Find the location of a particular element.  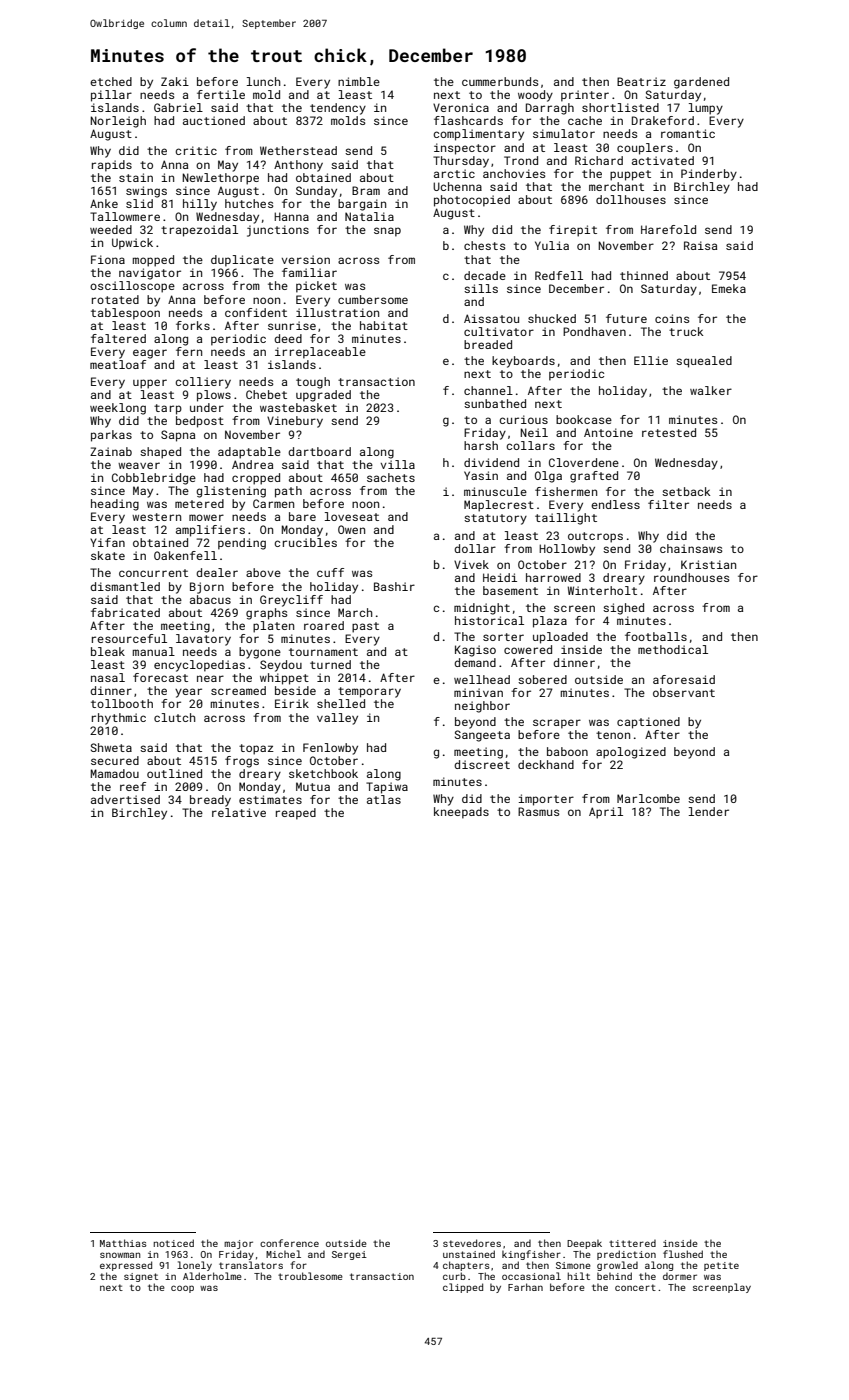

gardened is located at coordinates (701, 83).
